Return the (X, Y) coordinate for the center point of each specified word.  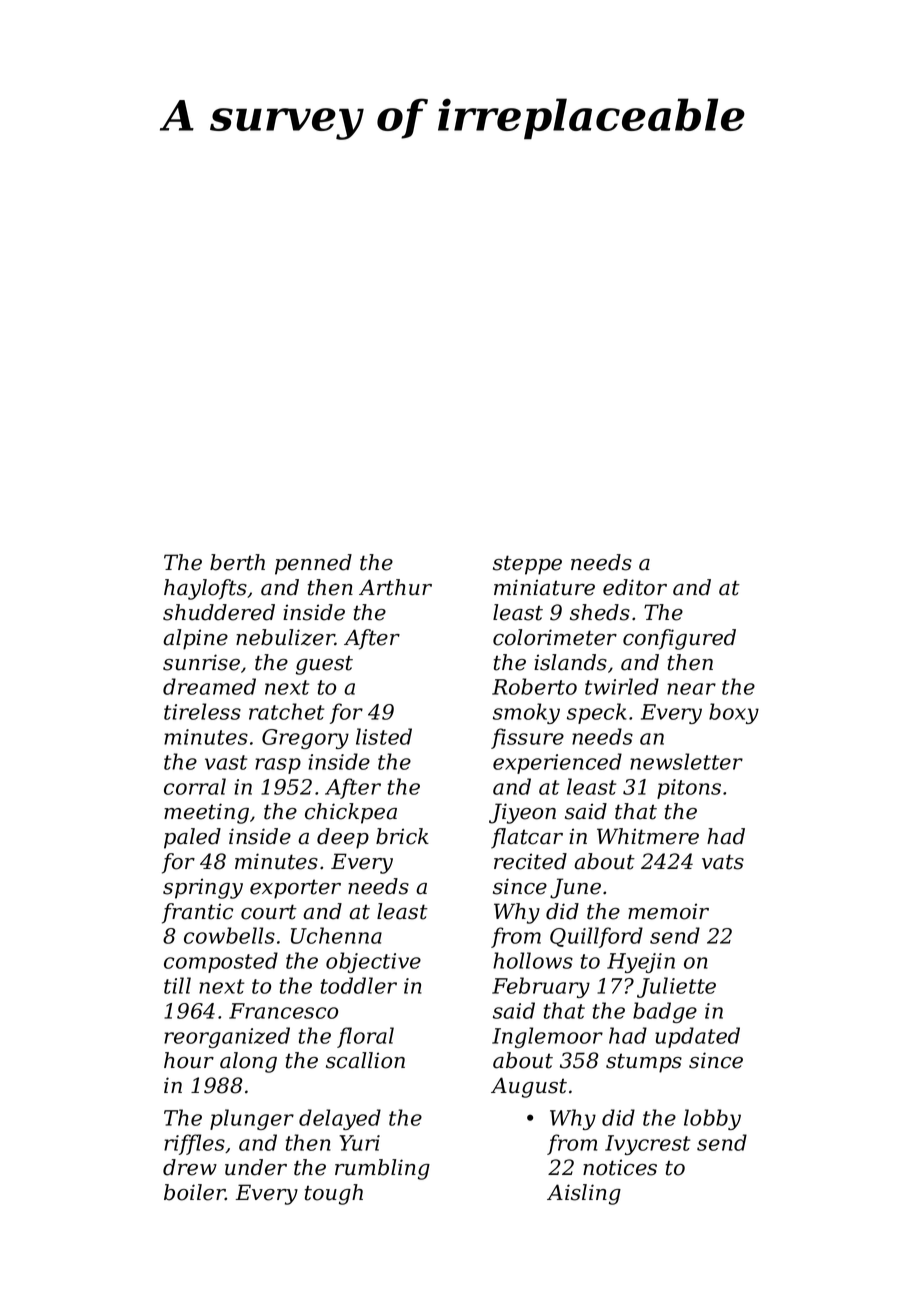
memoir (668, 911)
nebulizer (285, 637)
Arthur (395, 587)
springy (203, 888)
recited (530, 861)
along (248, 1062)
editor (635, 587)
